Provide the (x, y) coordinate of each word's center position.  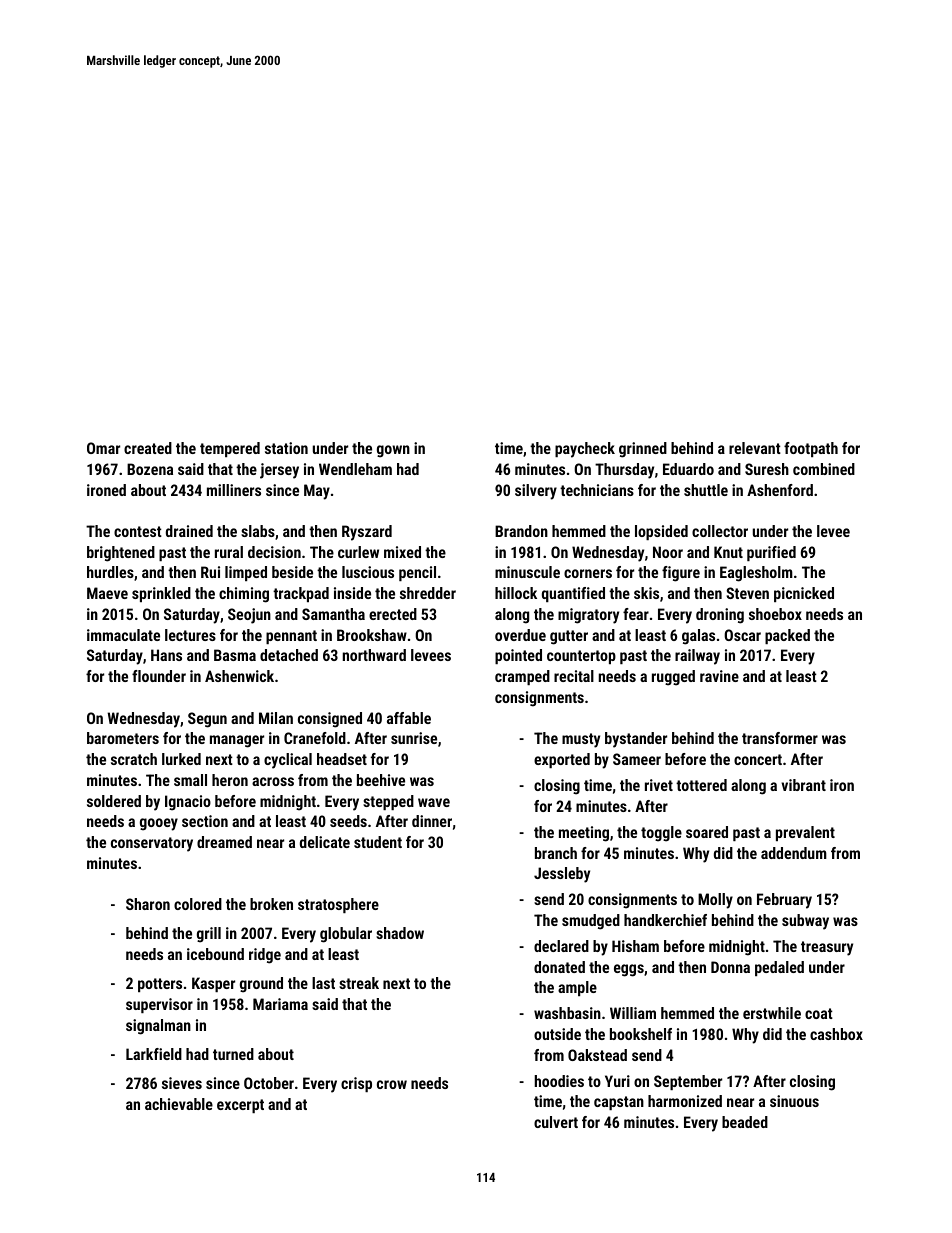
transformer (780, 738)
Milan (276, 718)
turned (233, 1054)
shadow (400, 933)
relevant (755, 448)
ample (577, 988)
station (286, 448)
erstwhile (772, 1013)
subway (805, 922)
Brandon (521, 531)
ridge (265, 956)
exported (562, 760)
